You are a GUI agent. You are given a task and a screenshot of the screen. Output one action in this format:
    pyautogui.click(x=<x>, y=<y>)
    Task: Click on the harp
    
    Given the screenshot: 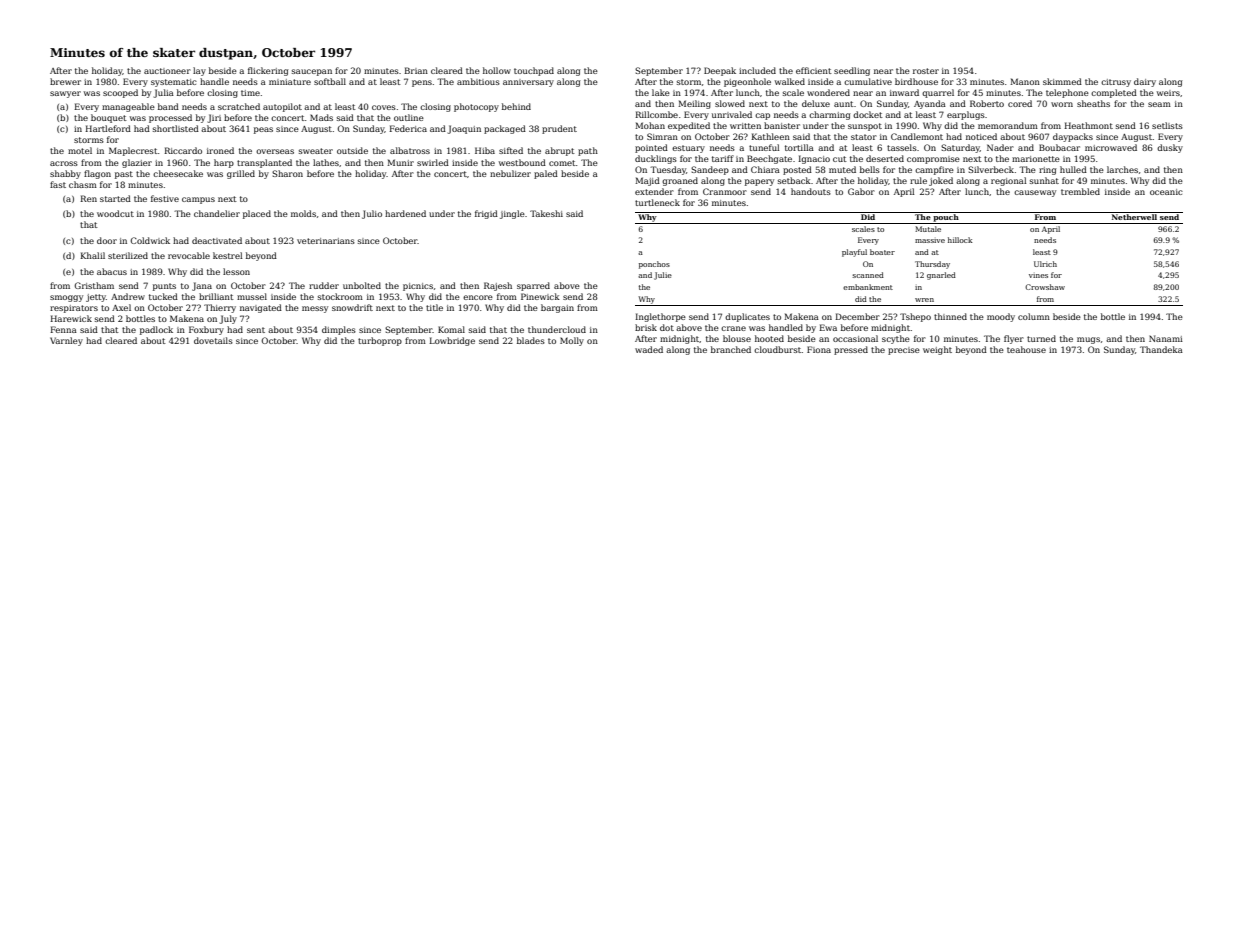 What is the action you would take?
    pyautogui.click(x=224, y=163)
